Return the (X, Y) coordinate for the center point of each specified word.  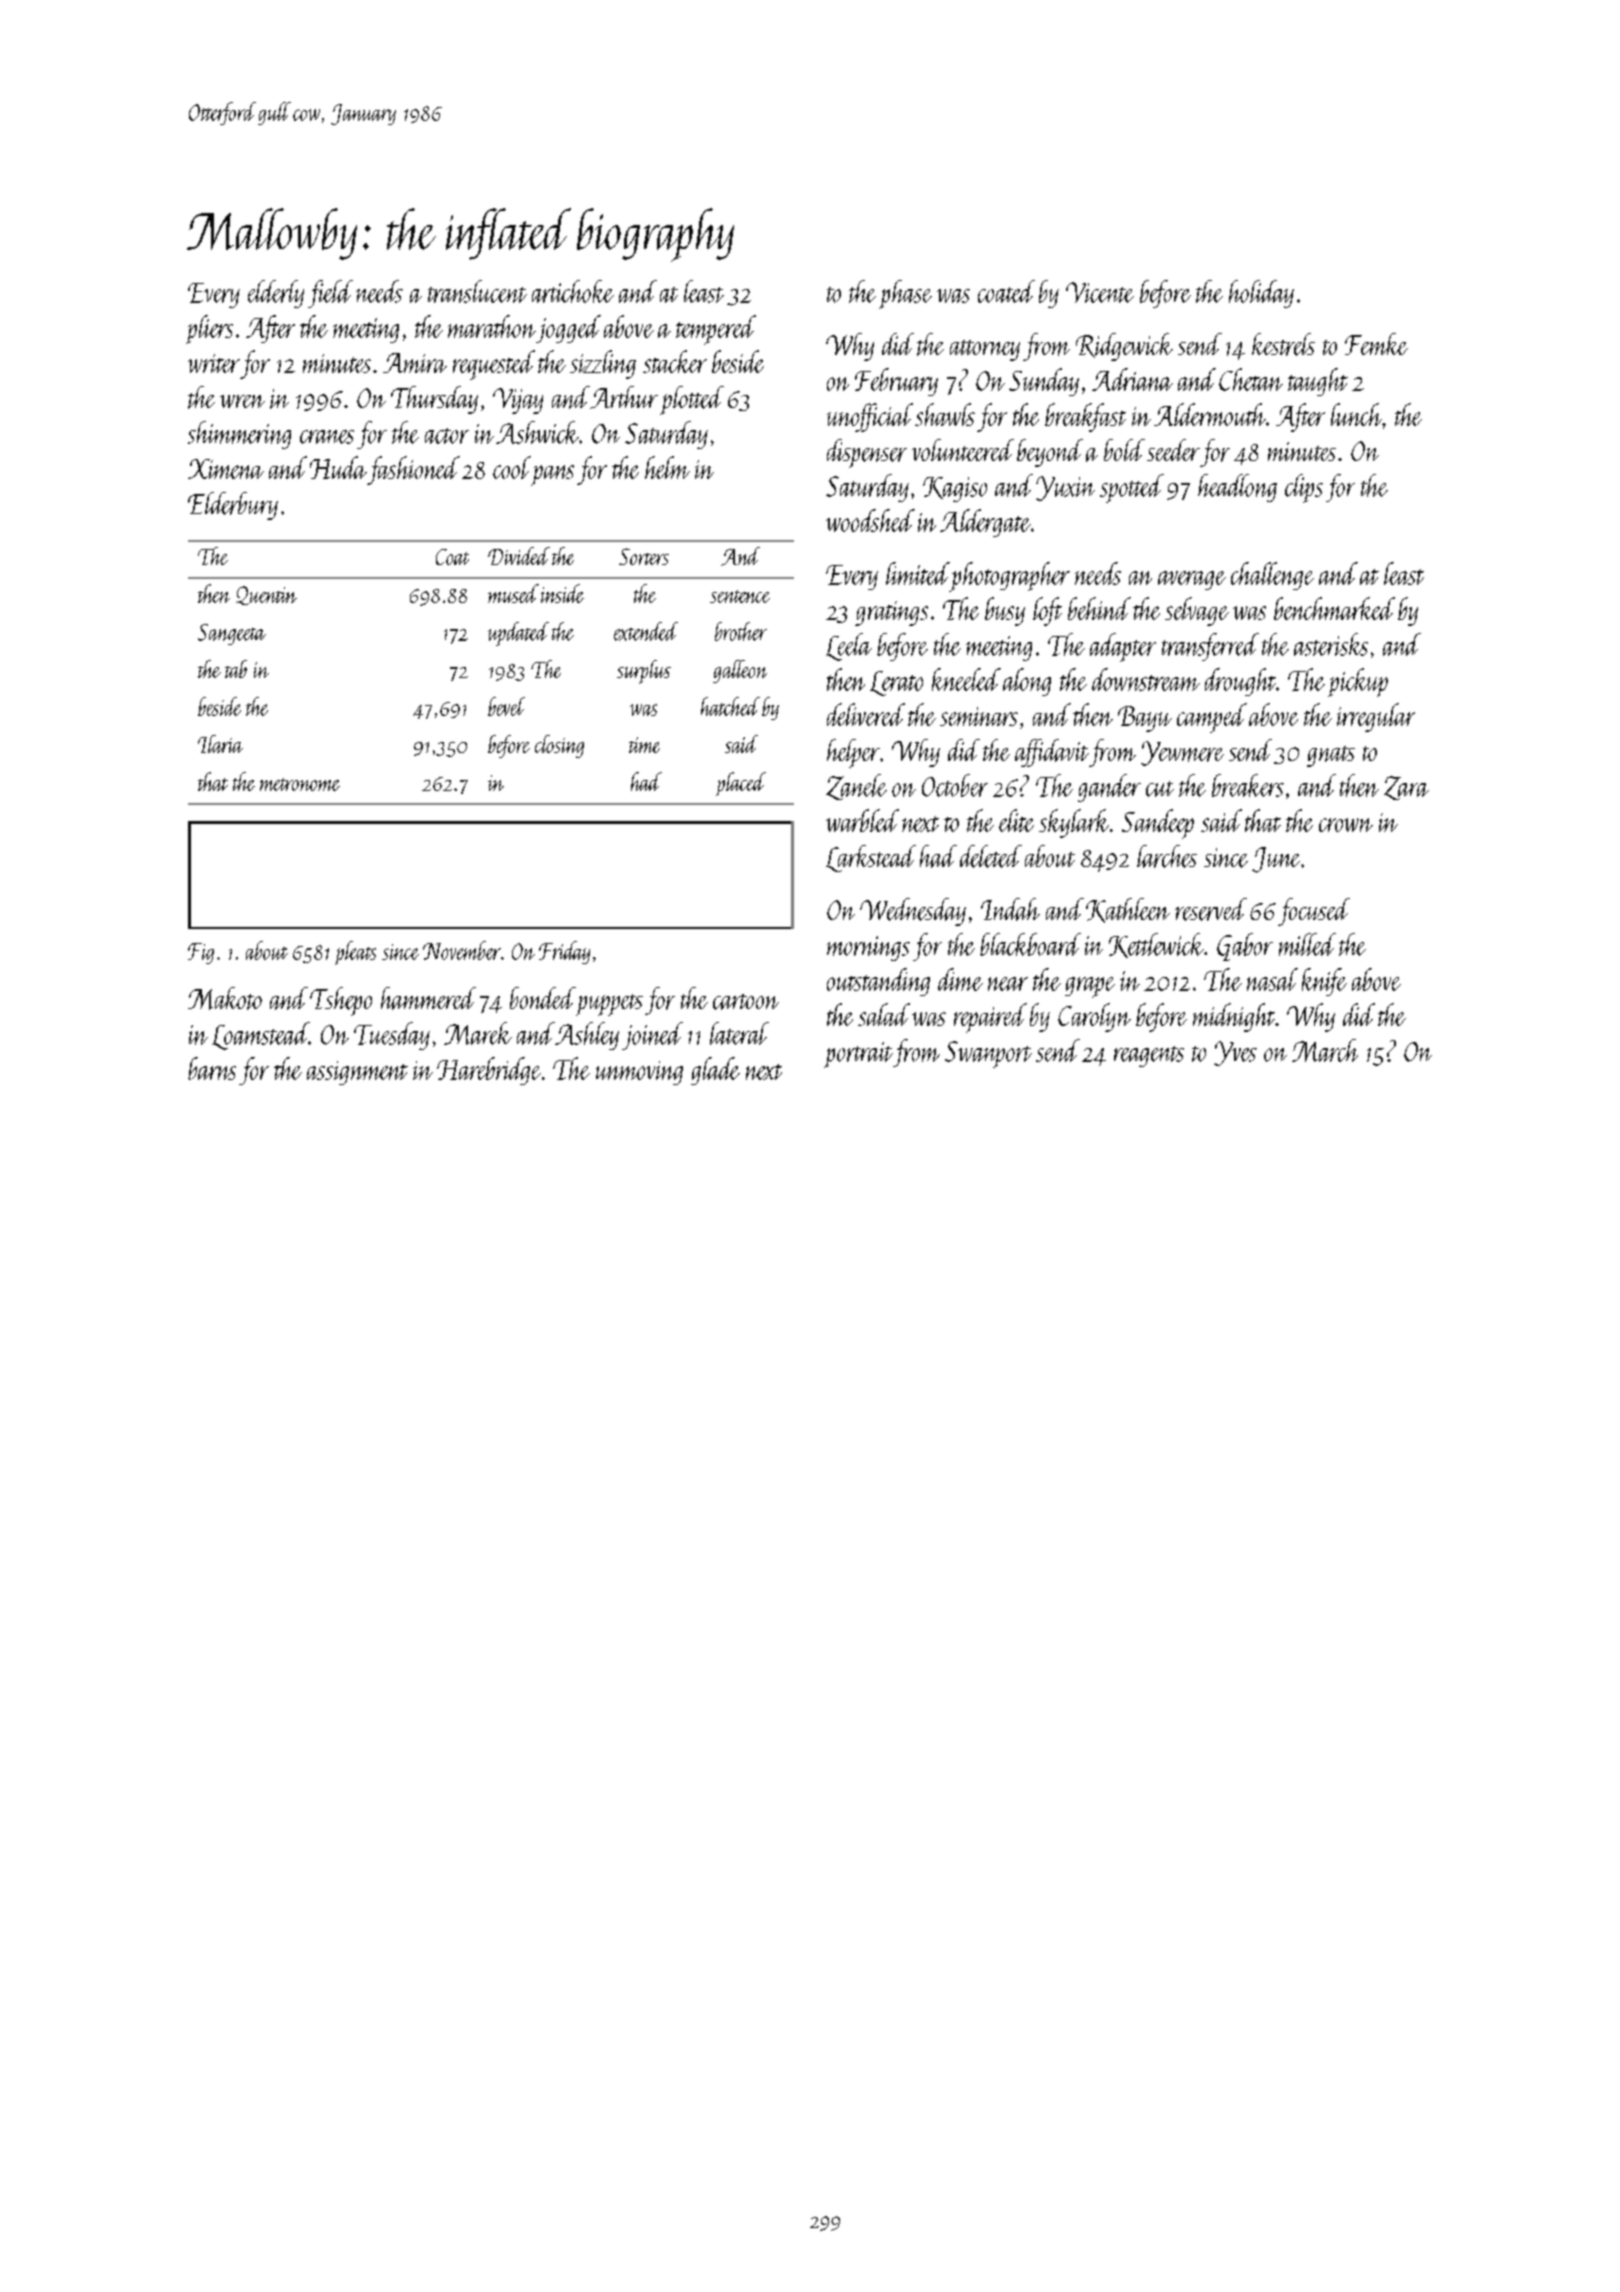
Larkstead (871, 858)
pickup (1358, 682)
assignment (357, 1073)
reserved (1211, 909)
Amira (415, 363)
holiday (1261, 294)
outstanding (878, 982)
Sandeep (1158, 824)
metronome (300, 784)
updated (518, 634)
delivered (866, 714)
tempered (716, 330)
